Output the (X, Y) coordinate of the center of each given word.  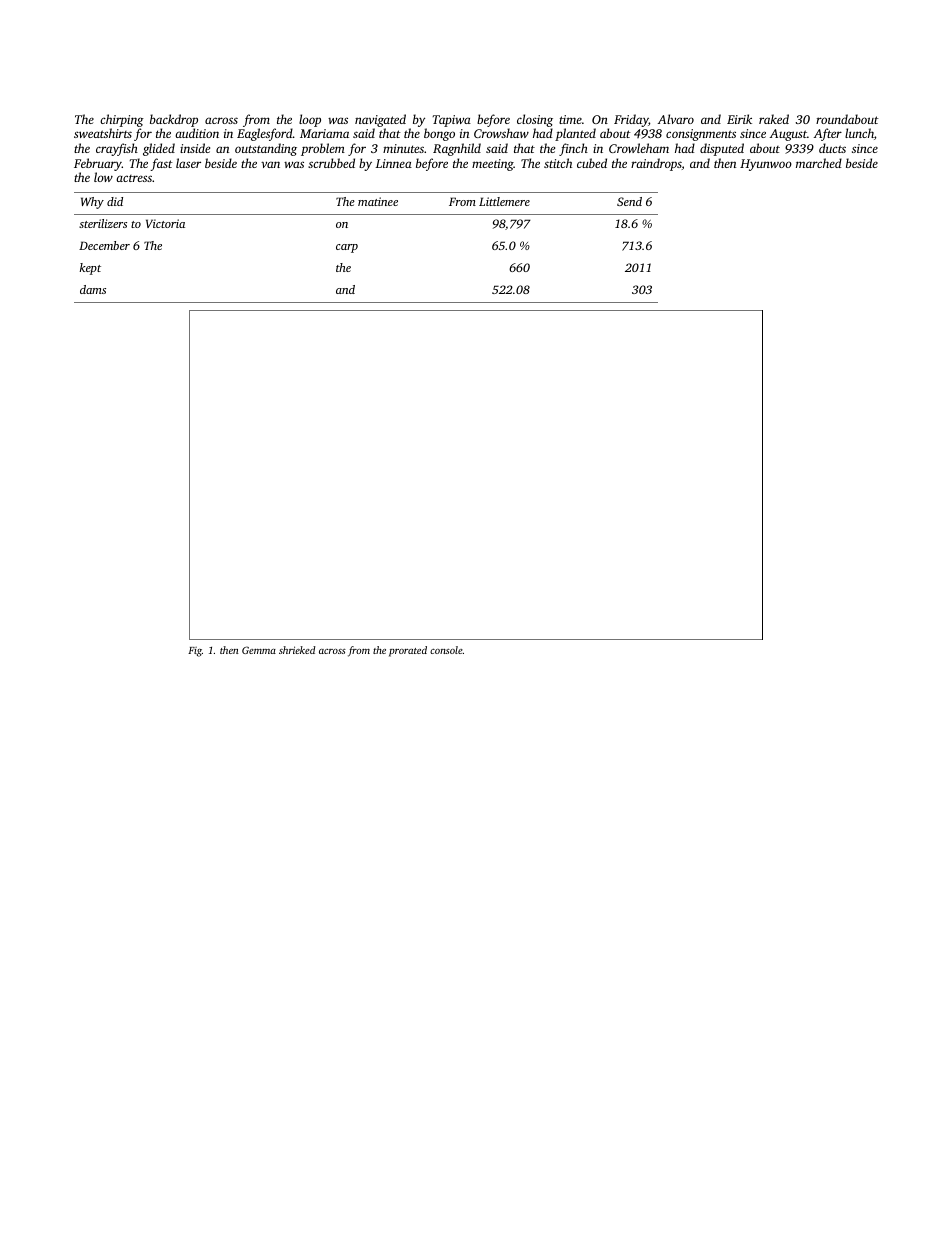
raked (774, 119)
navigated (380, 120)
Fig (195, 652)
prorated (408, 651)
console (446, 650)
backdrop (174, 120)
